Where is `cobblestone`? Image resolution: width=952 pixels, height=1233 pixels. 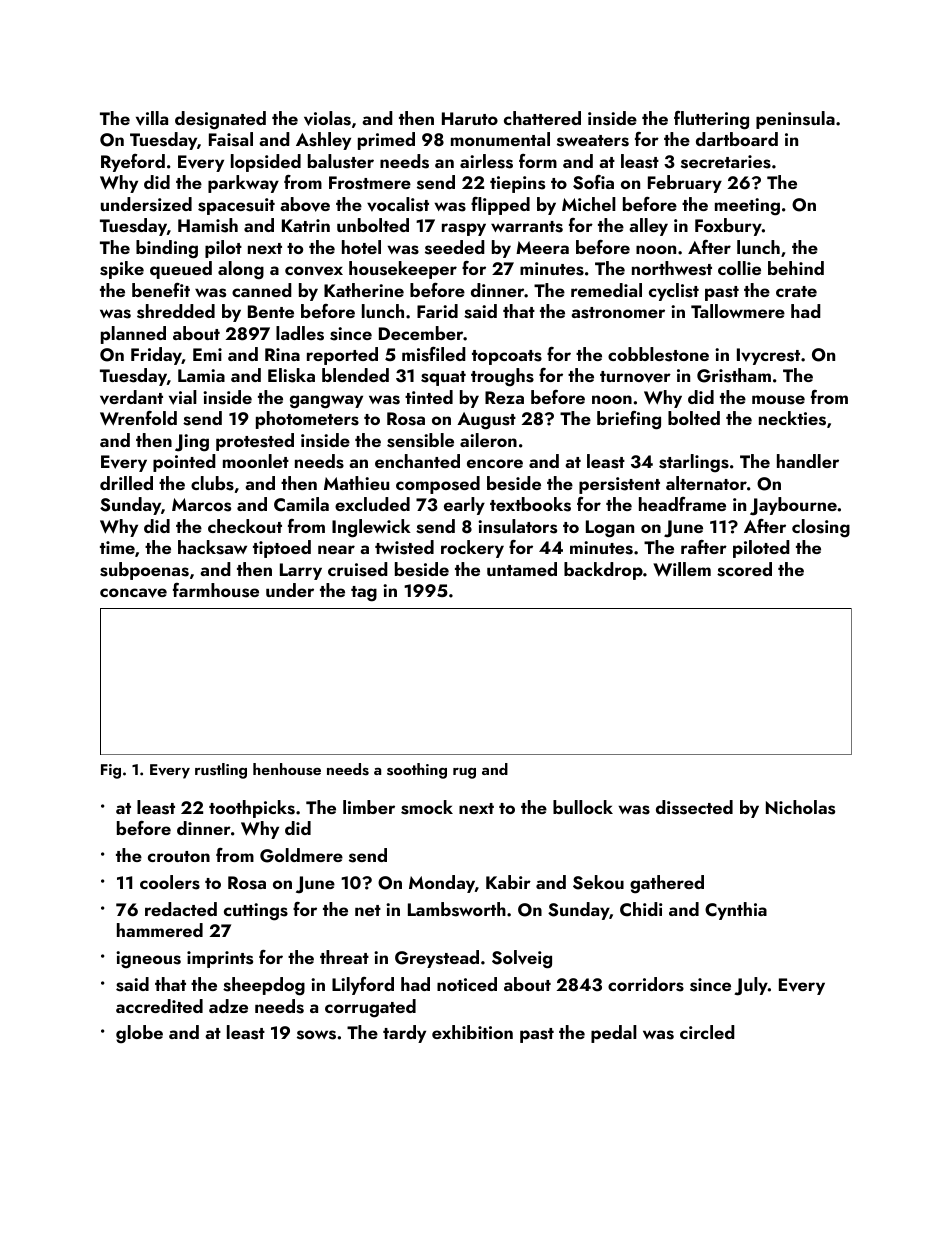 cobblestone is located at coordinates (658, 354).
